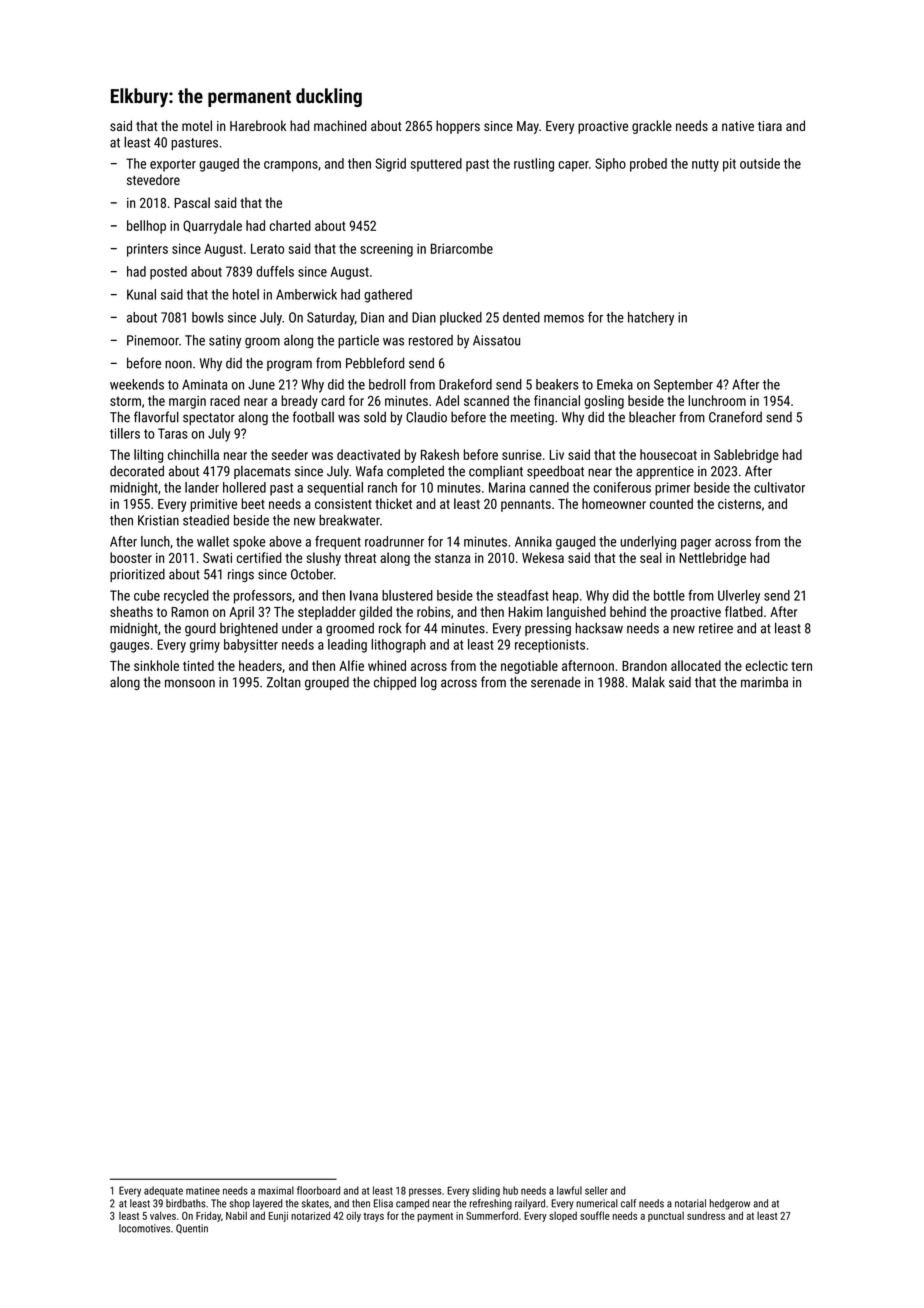 The image size is (924, 1308). I want to click on motel, so click(197, 125).
